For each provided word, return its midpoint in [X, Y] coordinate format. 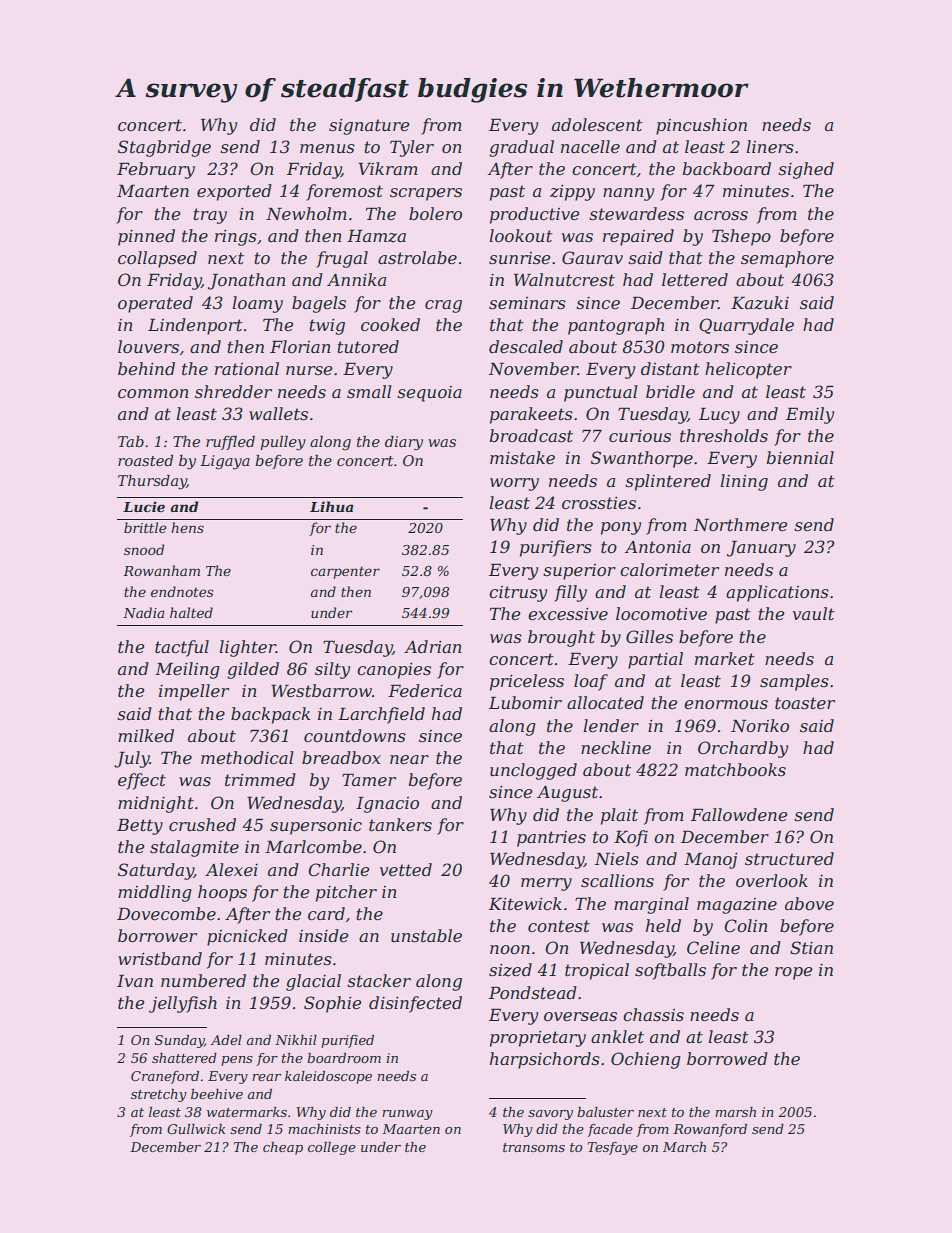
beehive [217, 1094]
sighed [806, 170]
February [156, 170]
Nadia [144, 612]
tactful [182, 648]
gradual [521, 148]
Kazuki [760, 303]
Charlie [338, 869]
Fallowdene [739, 814]
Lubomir [525, 702]
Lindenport [195, 326]
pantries [551, 839]
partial [655, 660]
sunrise [519, 258]
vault [814, 613]
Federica [425, 690]
